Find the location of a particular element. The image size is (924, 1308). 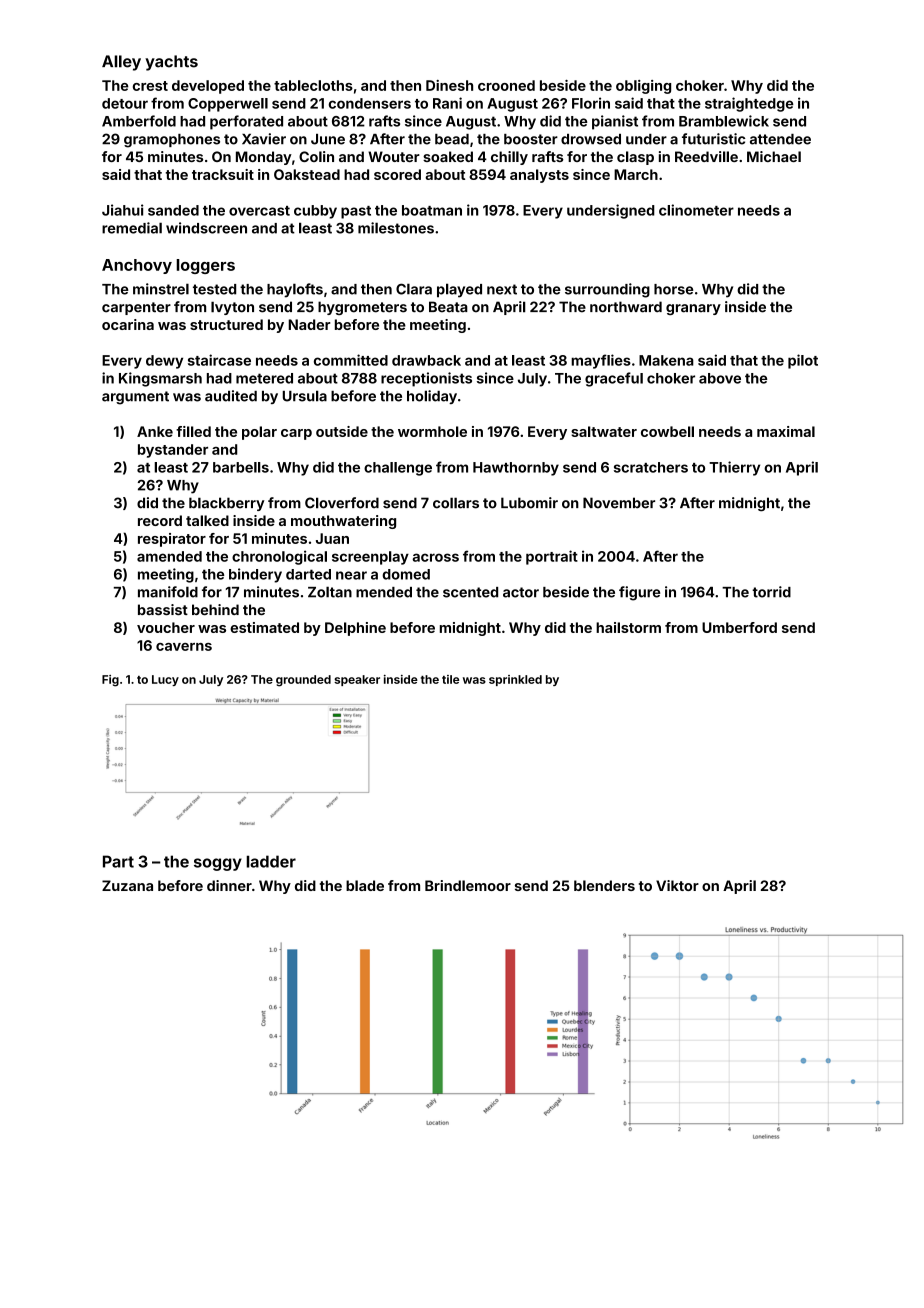

condensers is located at coordinates (370, 103).
